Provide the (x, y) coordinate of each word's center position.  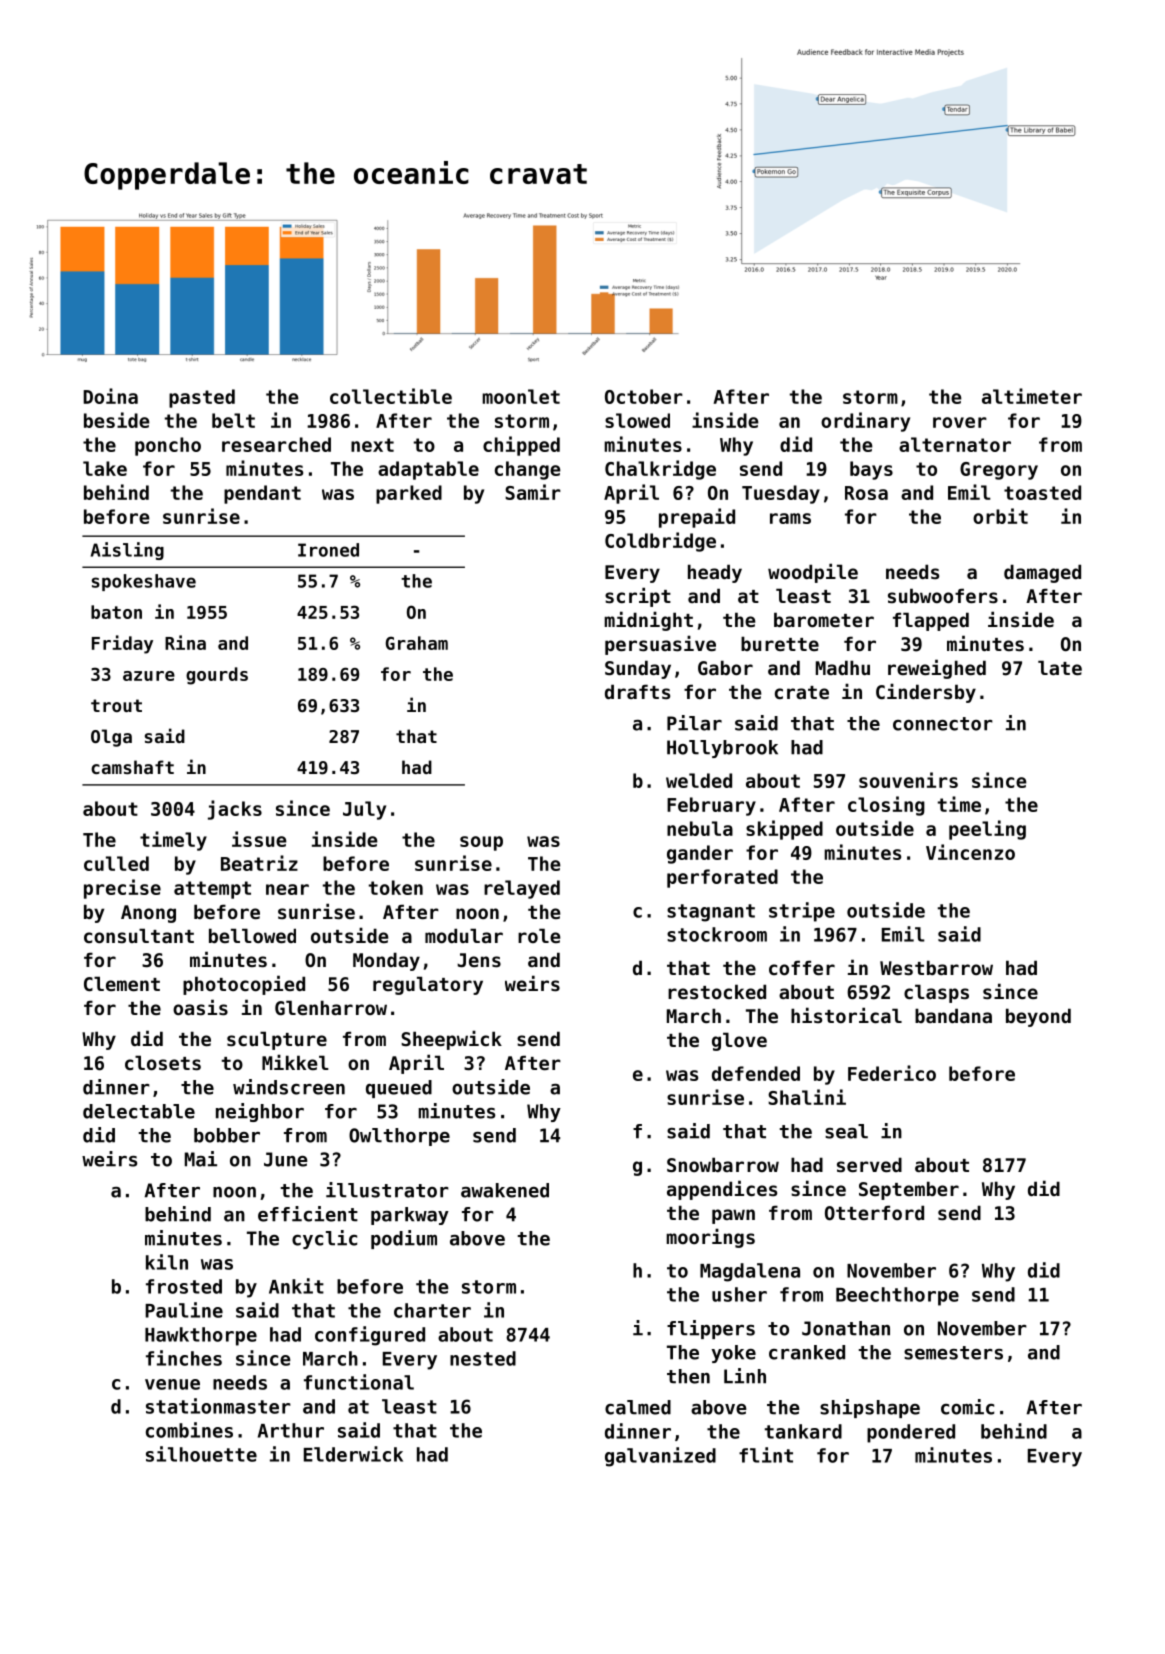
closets (163, 1062)
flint (766, 1455)
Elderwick (353, 1454)
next (372, 445)
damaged (1042, 573)
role (539, 935)
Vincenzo (970, 852)
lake (105, 468)
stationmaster (218, 1406)
